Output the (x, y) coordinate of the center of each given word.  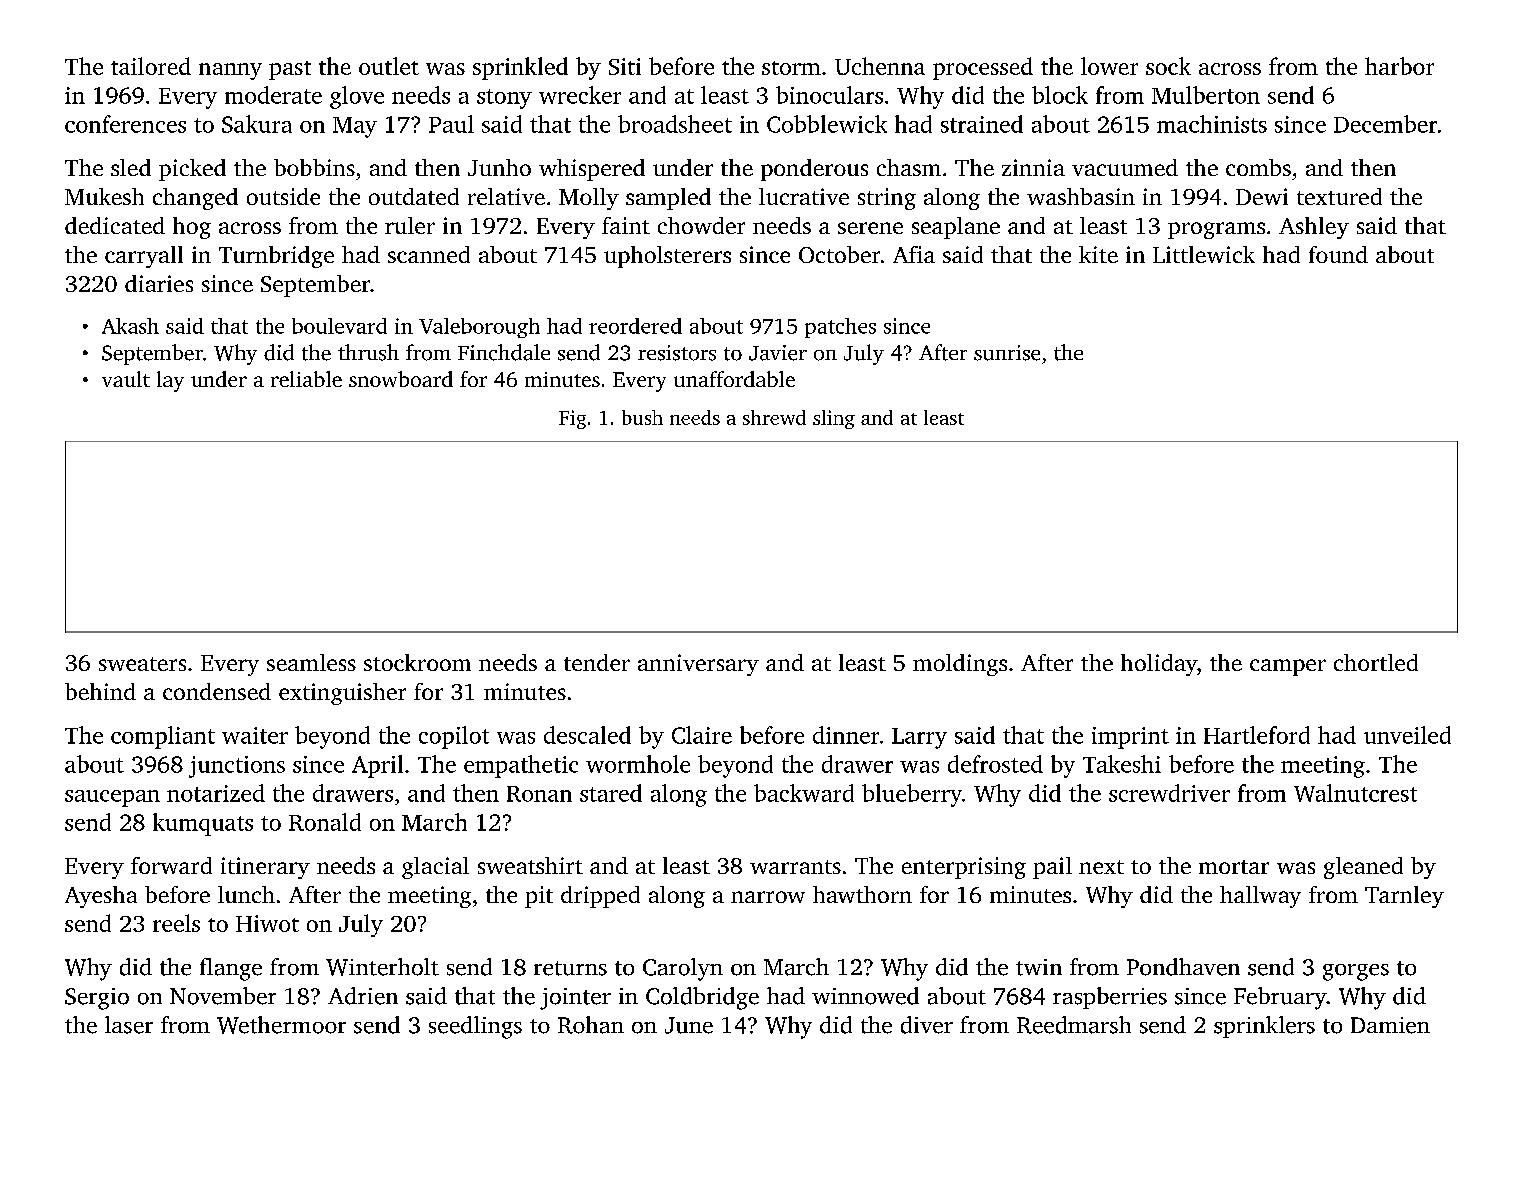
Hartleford (1257, 735)
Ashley (1314, 228)
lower (1109, 66)
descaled (587, 735)
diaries (159, 283)
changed (195, 199)
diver (927, 1025)
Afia (914, 254)
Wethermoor (281, 1025)
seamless (311, 662)
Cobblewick (827, 124)
